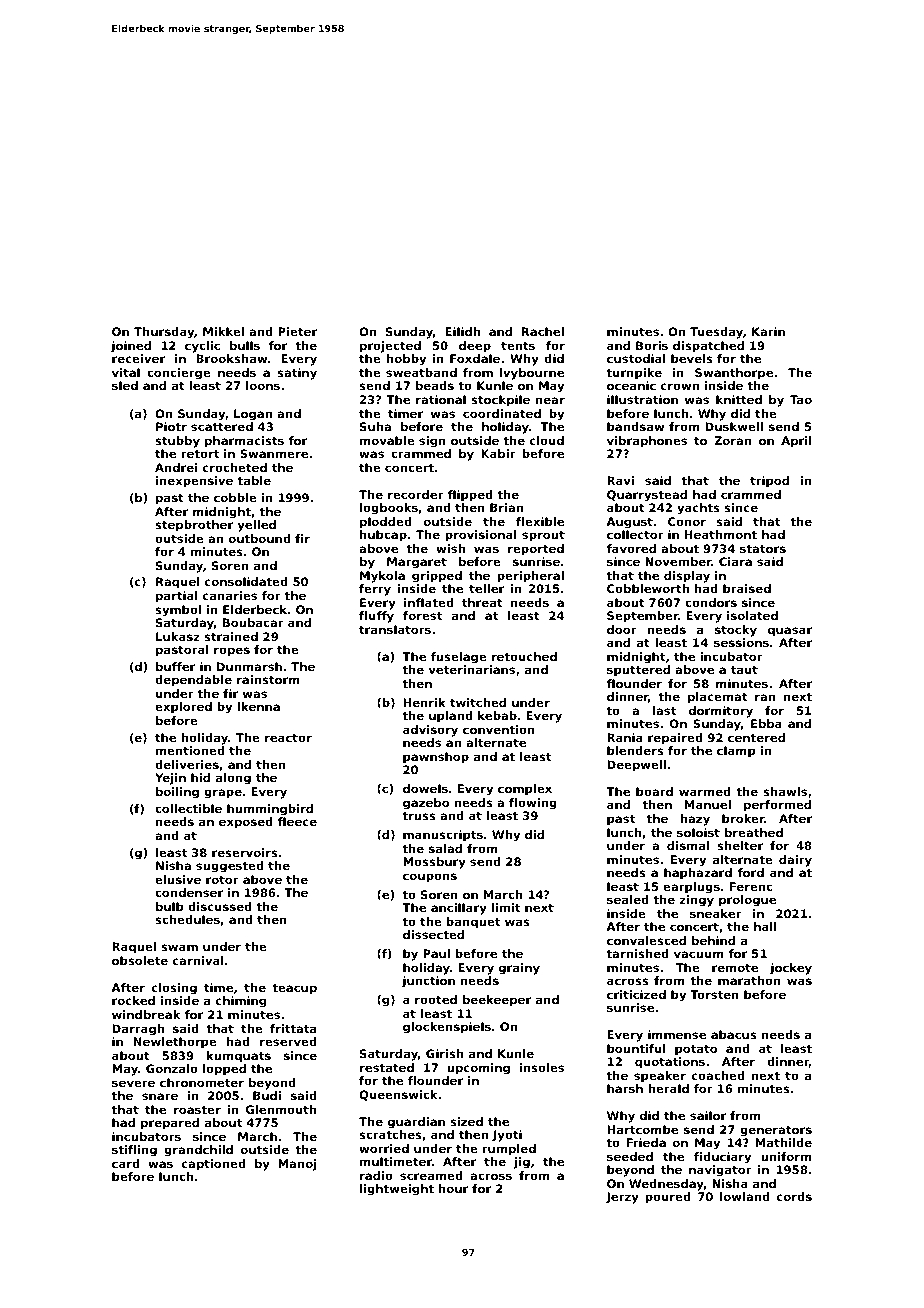 This page has width=924, height=1308. What do you see at coordinates (790, 632) in the page?
I see `quasar` at bounding box center [790, 632].
